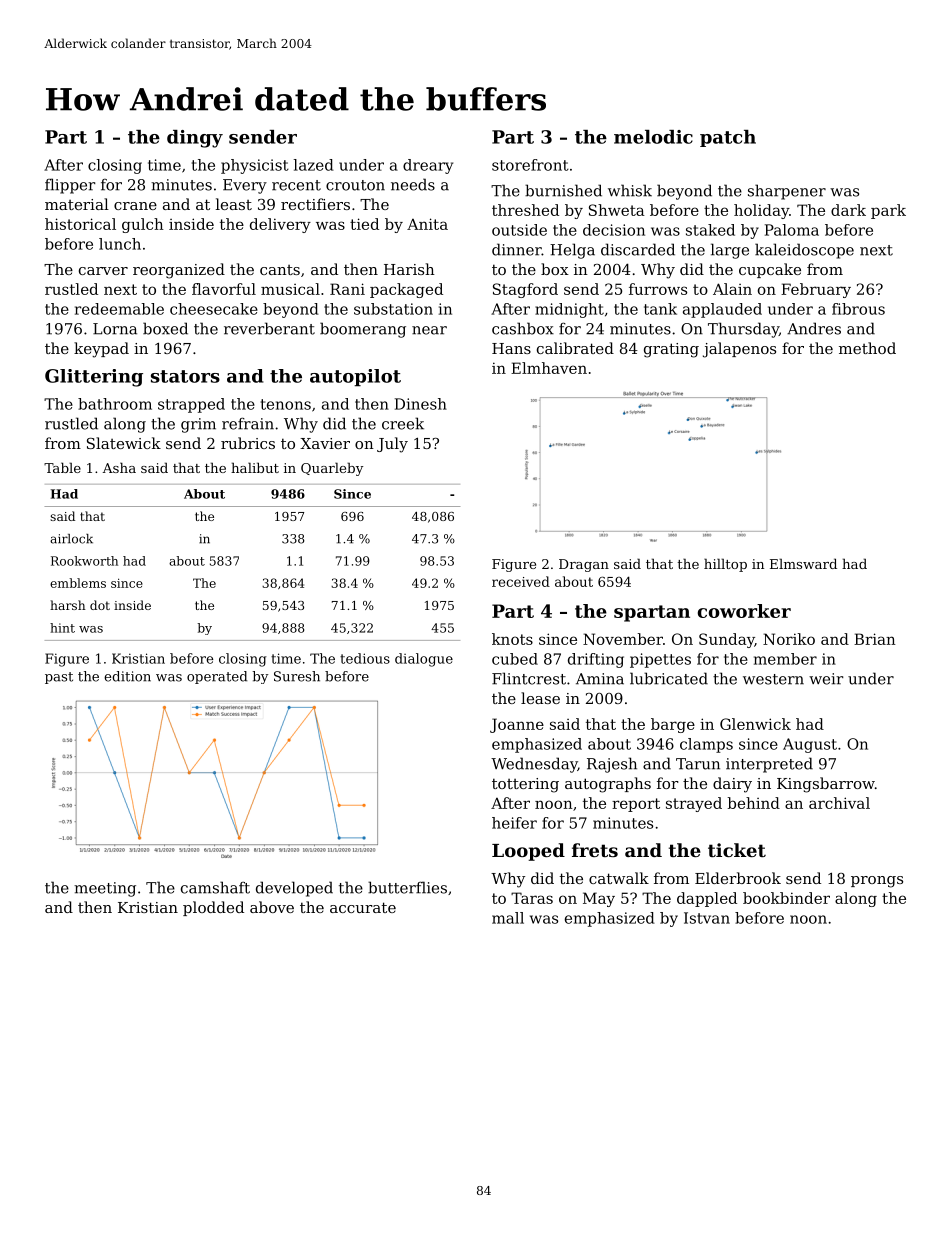 The image size is (952, 1233). What do you see at coordinates (514, 823) in the screenshot?
I see `heifer` at bounding box center [514, 823].
